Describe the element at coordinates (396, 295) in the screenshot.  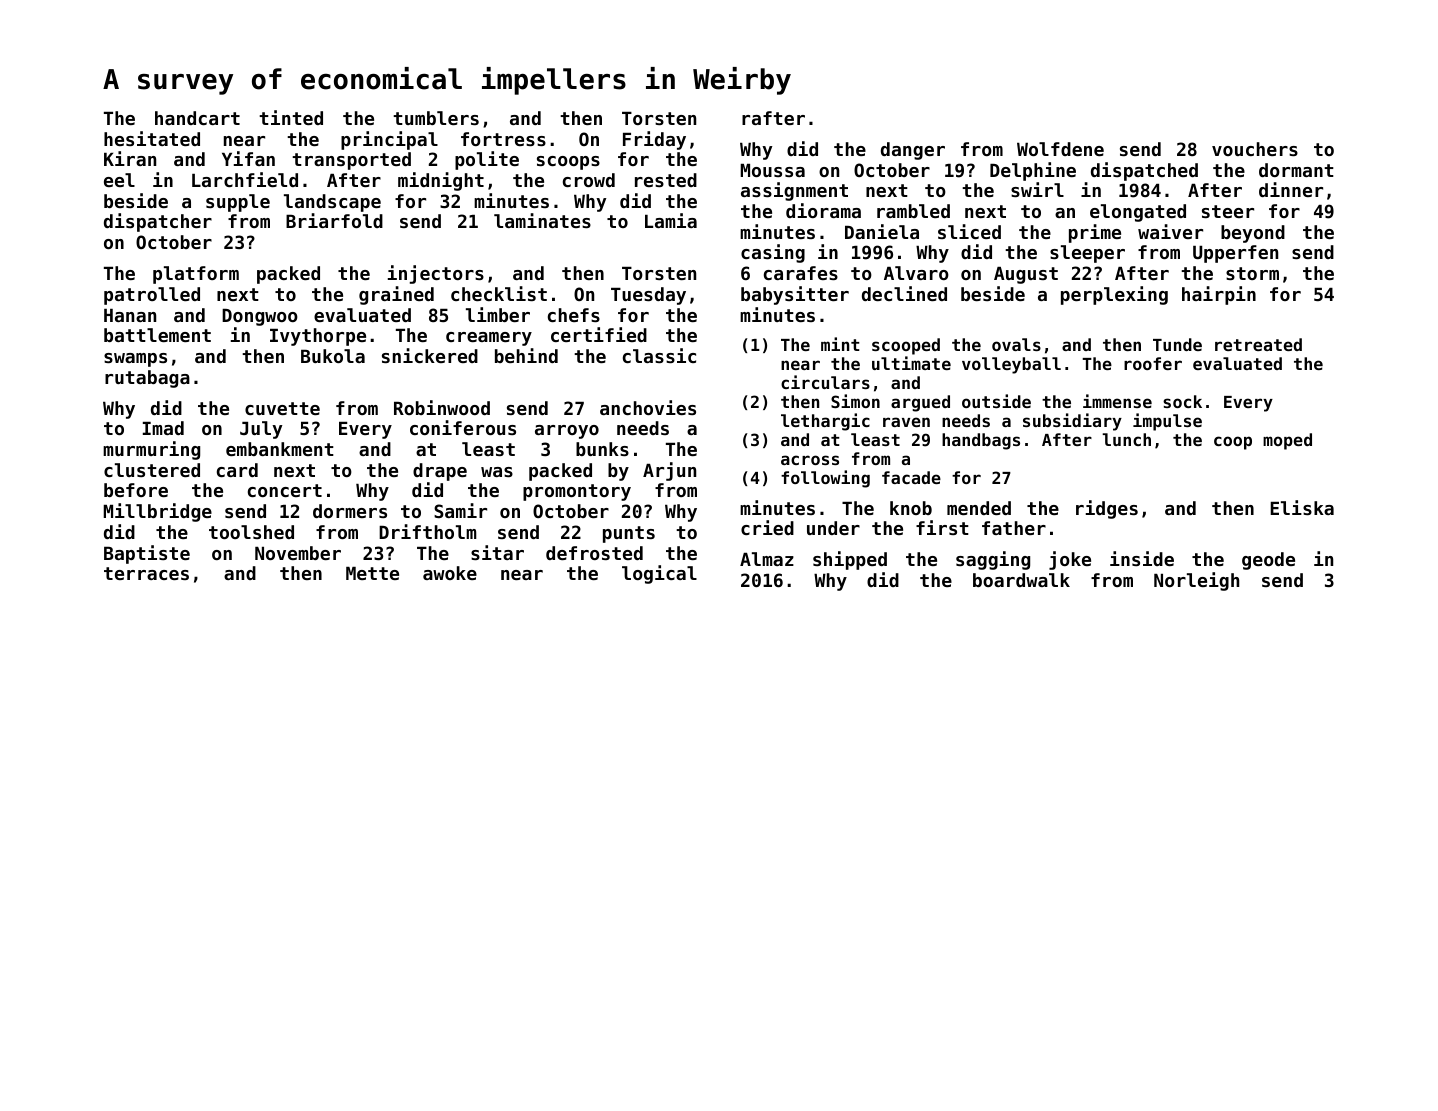
I see `grained` at that location.
